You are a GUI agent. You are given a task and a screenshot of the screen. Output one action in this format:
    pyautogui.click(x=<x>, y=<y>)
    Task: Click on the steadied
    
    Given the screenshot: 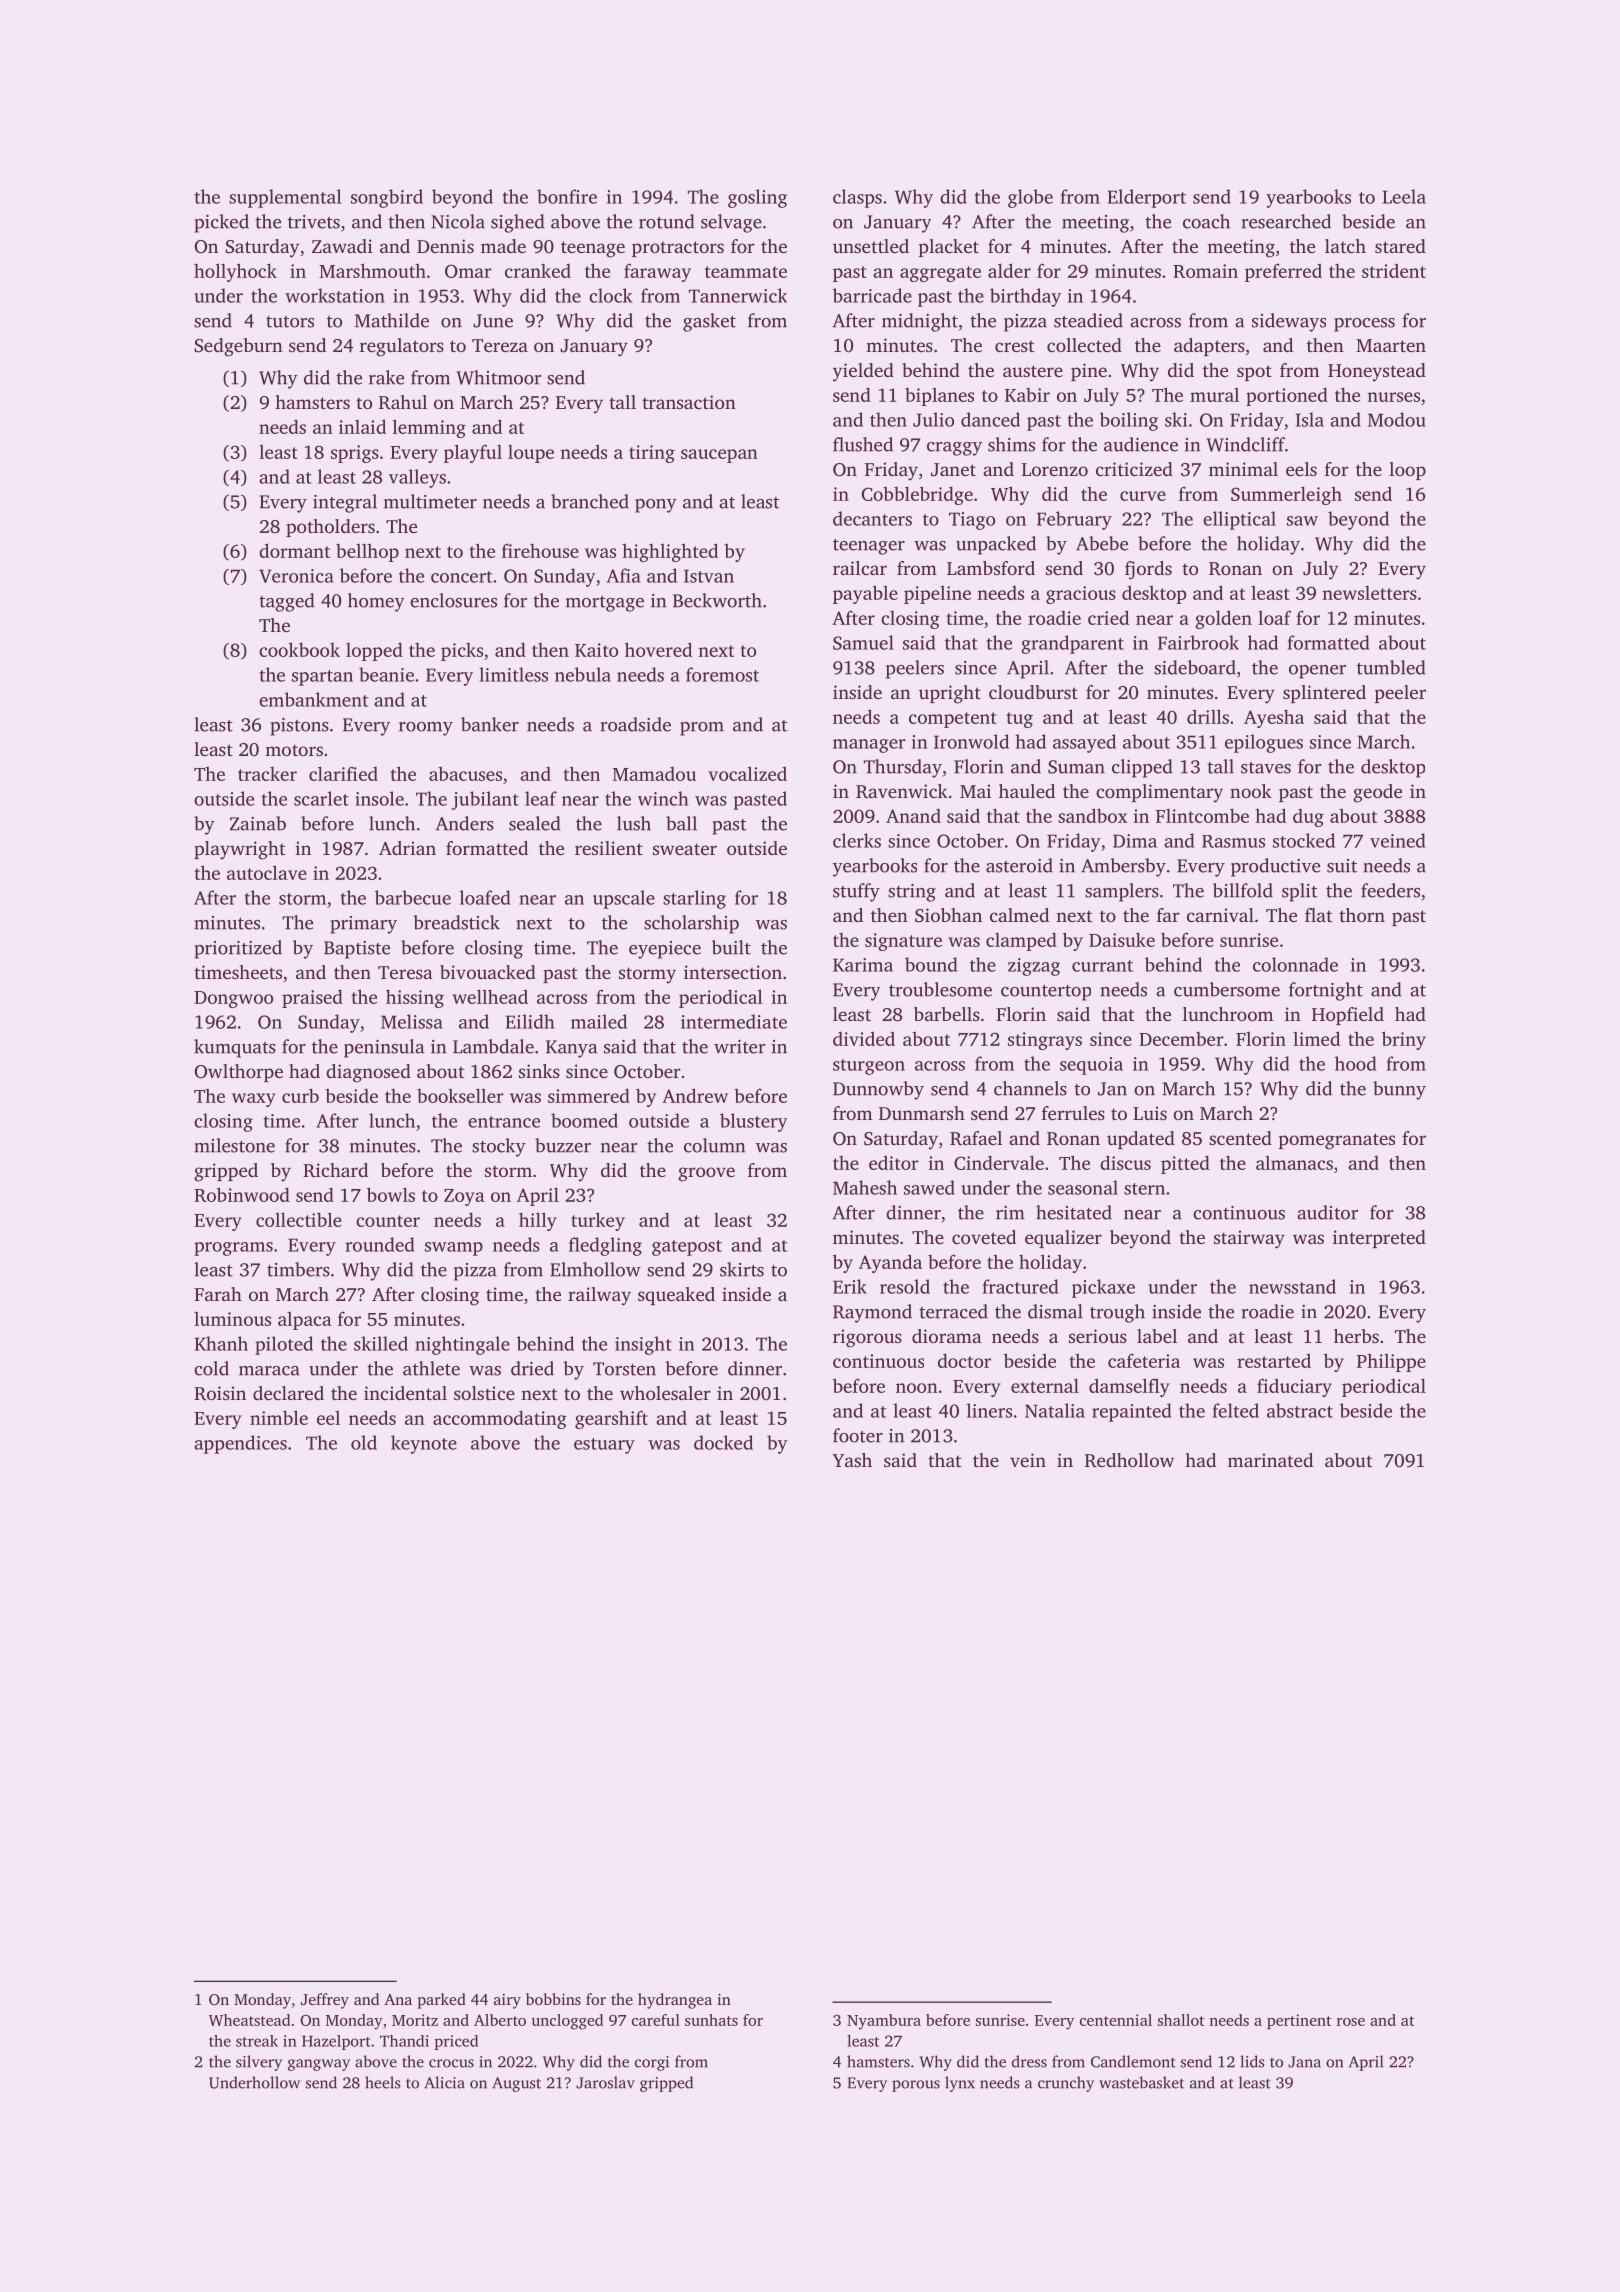 What is the action you would take?
    pyautogui.click(x=1088, y=320)
